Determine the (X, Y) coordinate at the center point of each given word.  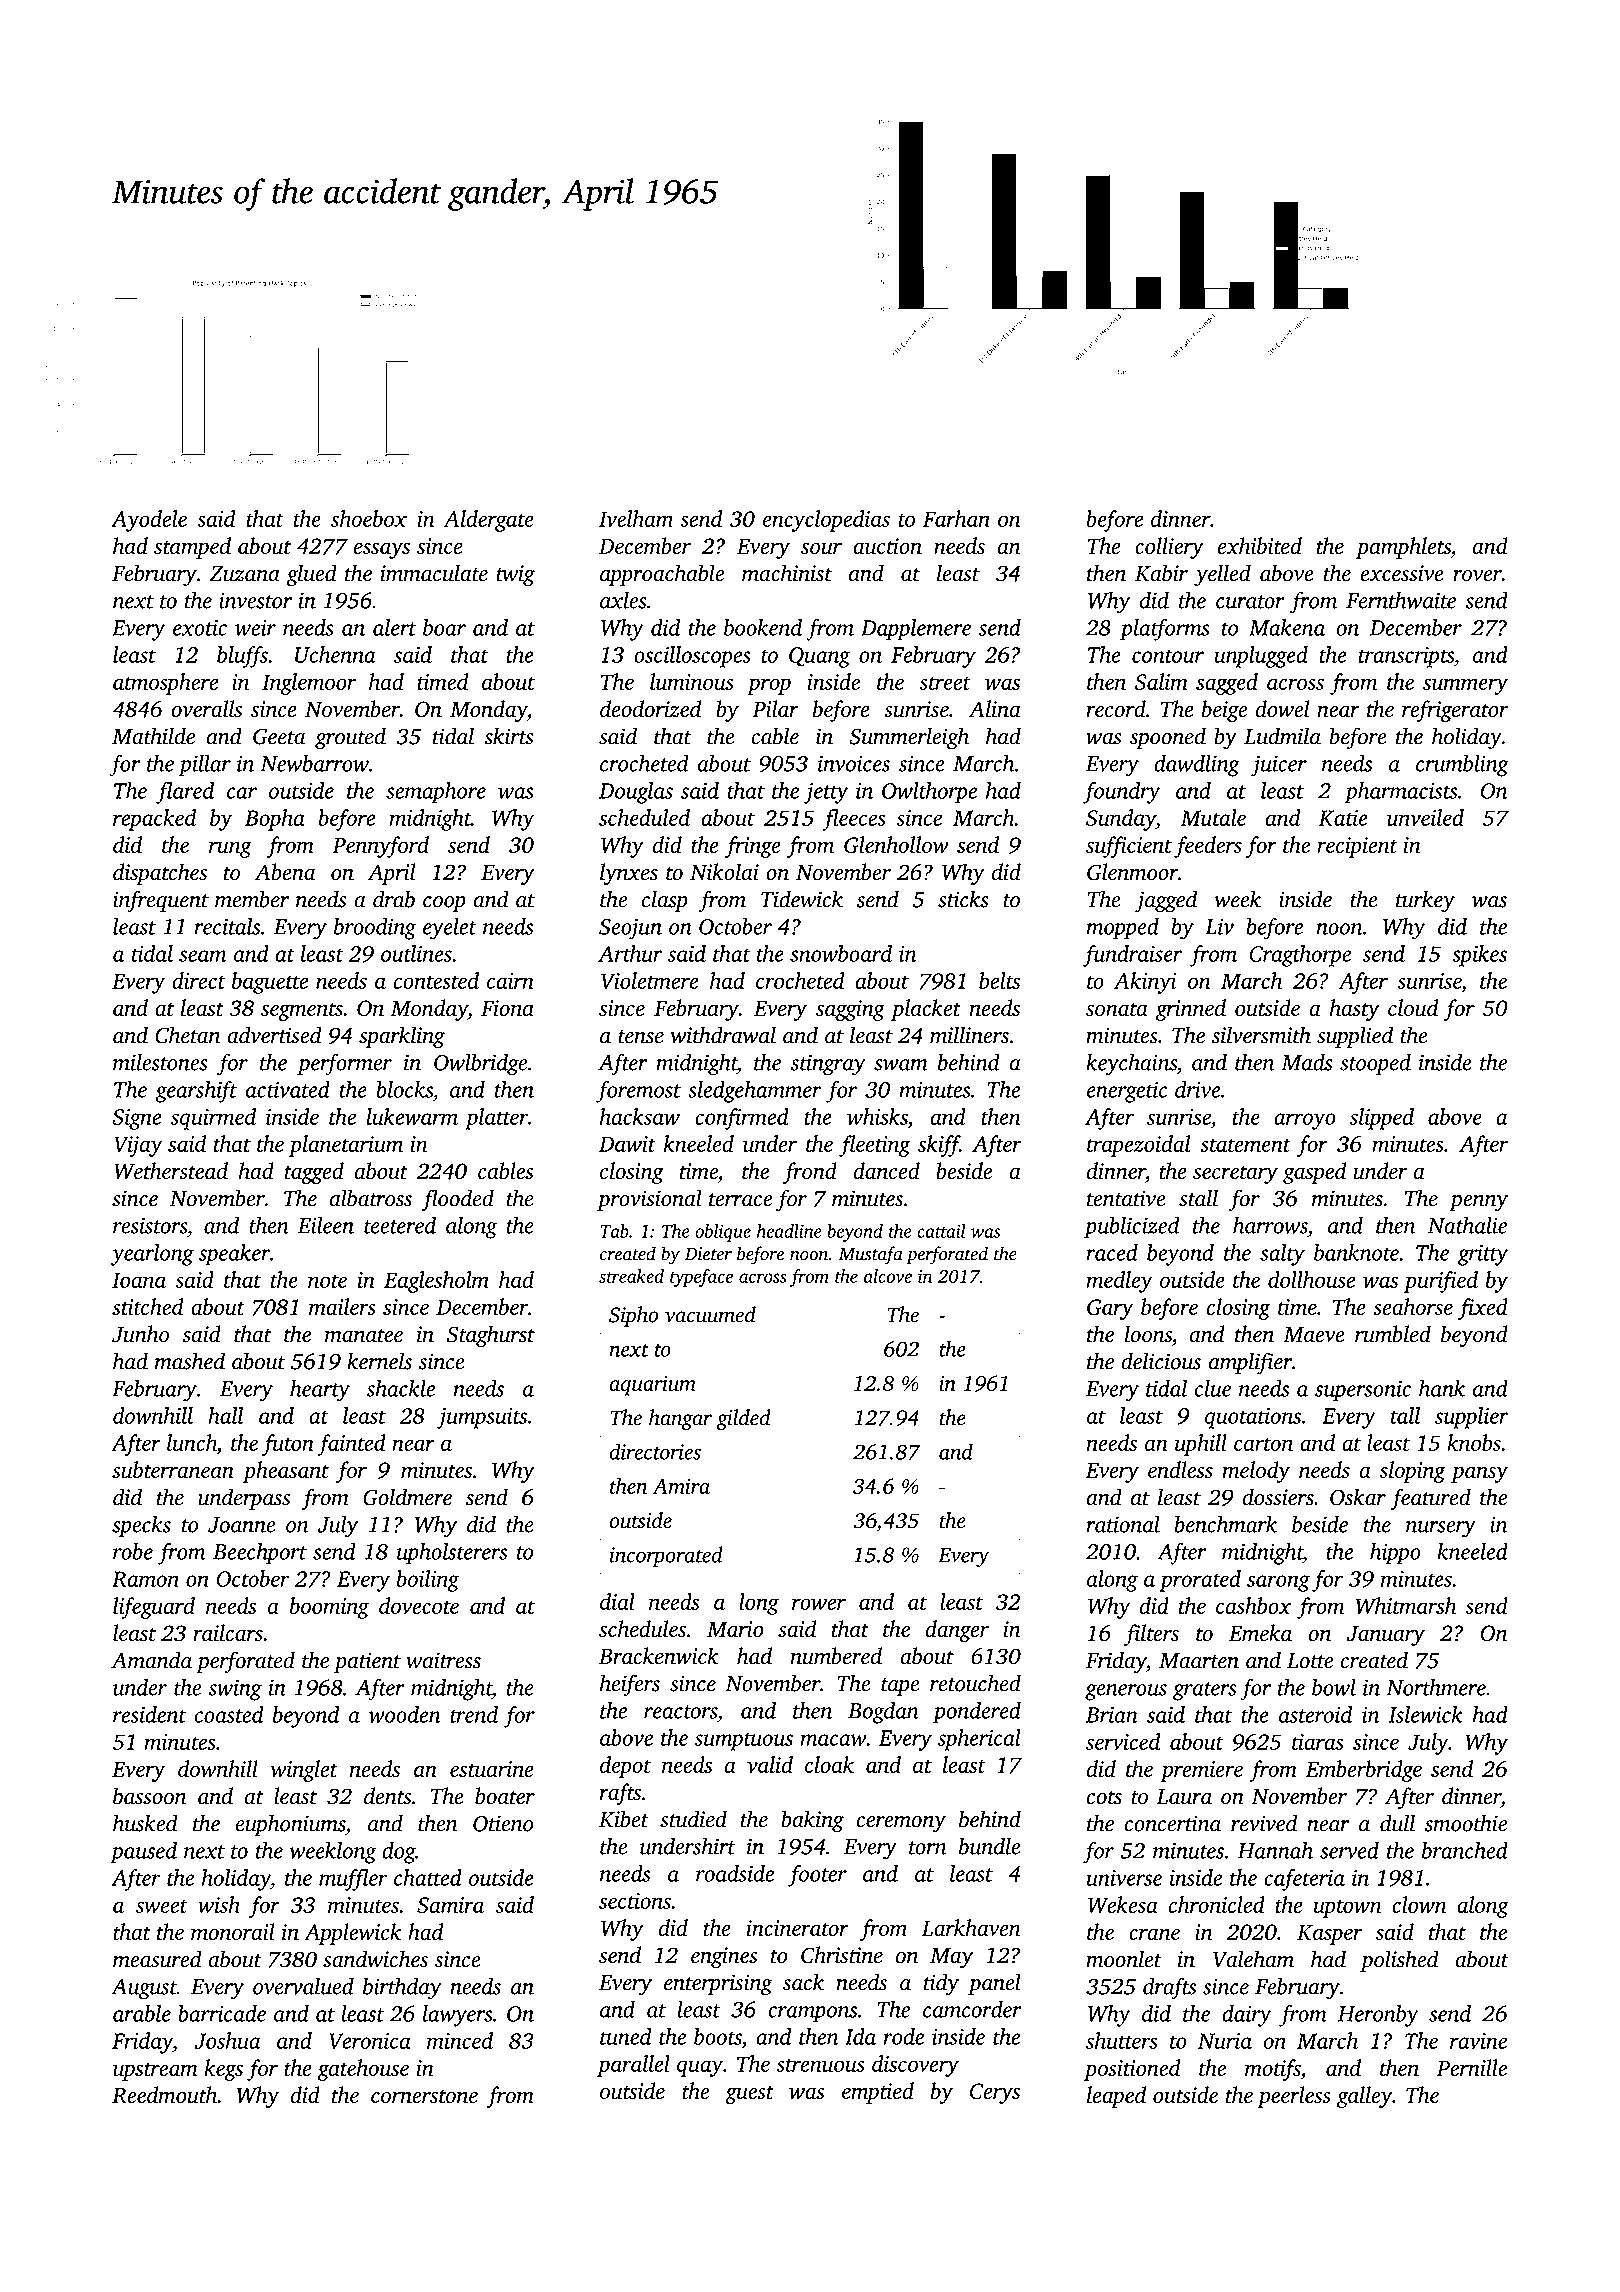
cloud (1413, 1007)
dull (1397, 1823)
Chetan (187, 1035)
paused (143, 1853)
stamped (192, 548)
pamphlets (1403, 548)
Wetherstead (171, 1171)
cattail (941, 1231)
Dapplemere (916, 630)
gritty (1483, 1255)
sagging (850, 1010)
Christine (842, 1955)
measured (157, 1959)
